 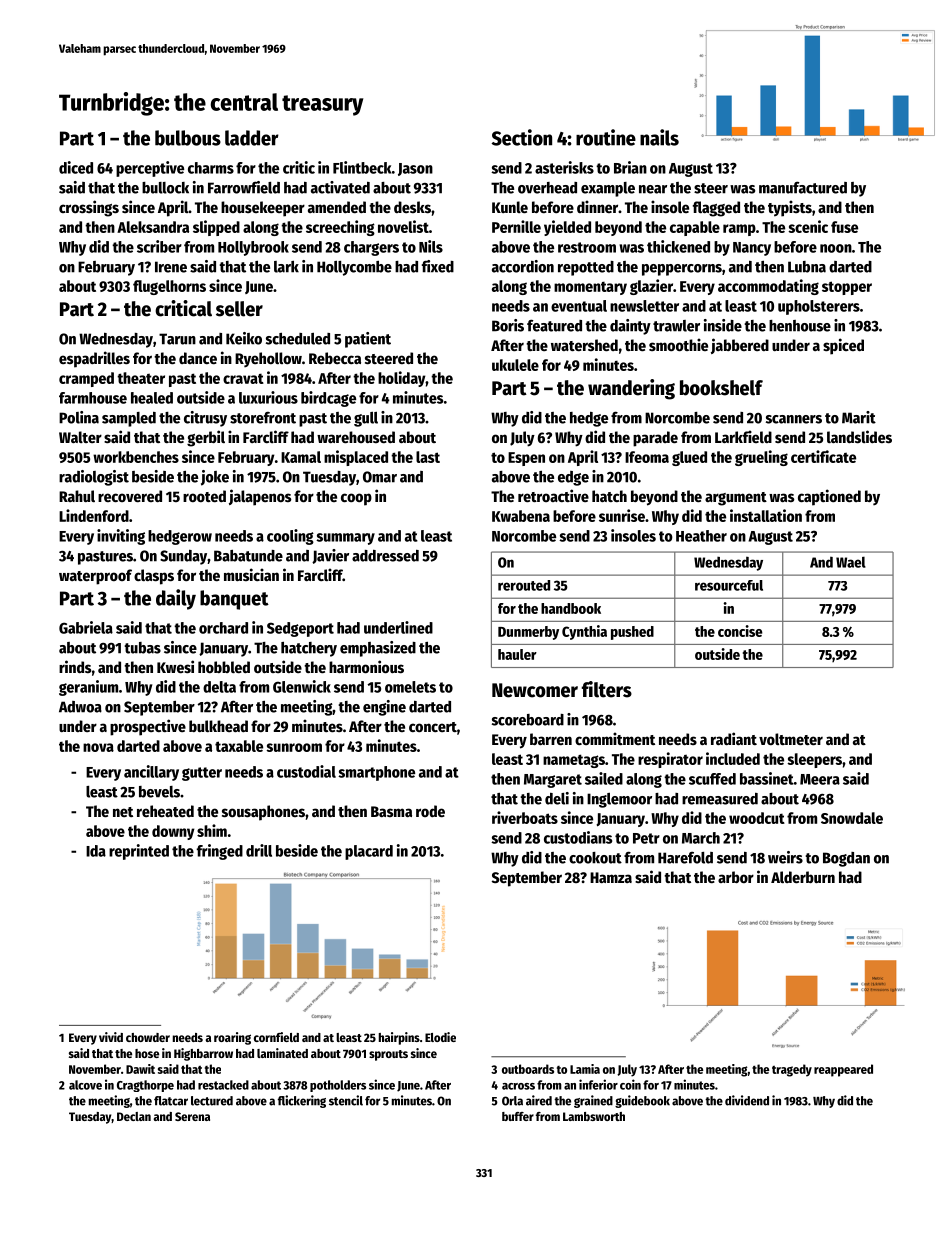 I want to click on cooling, so click(x=290, y=537).
